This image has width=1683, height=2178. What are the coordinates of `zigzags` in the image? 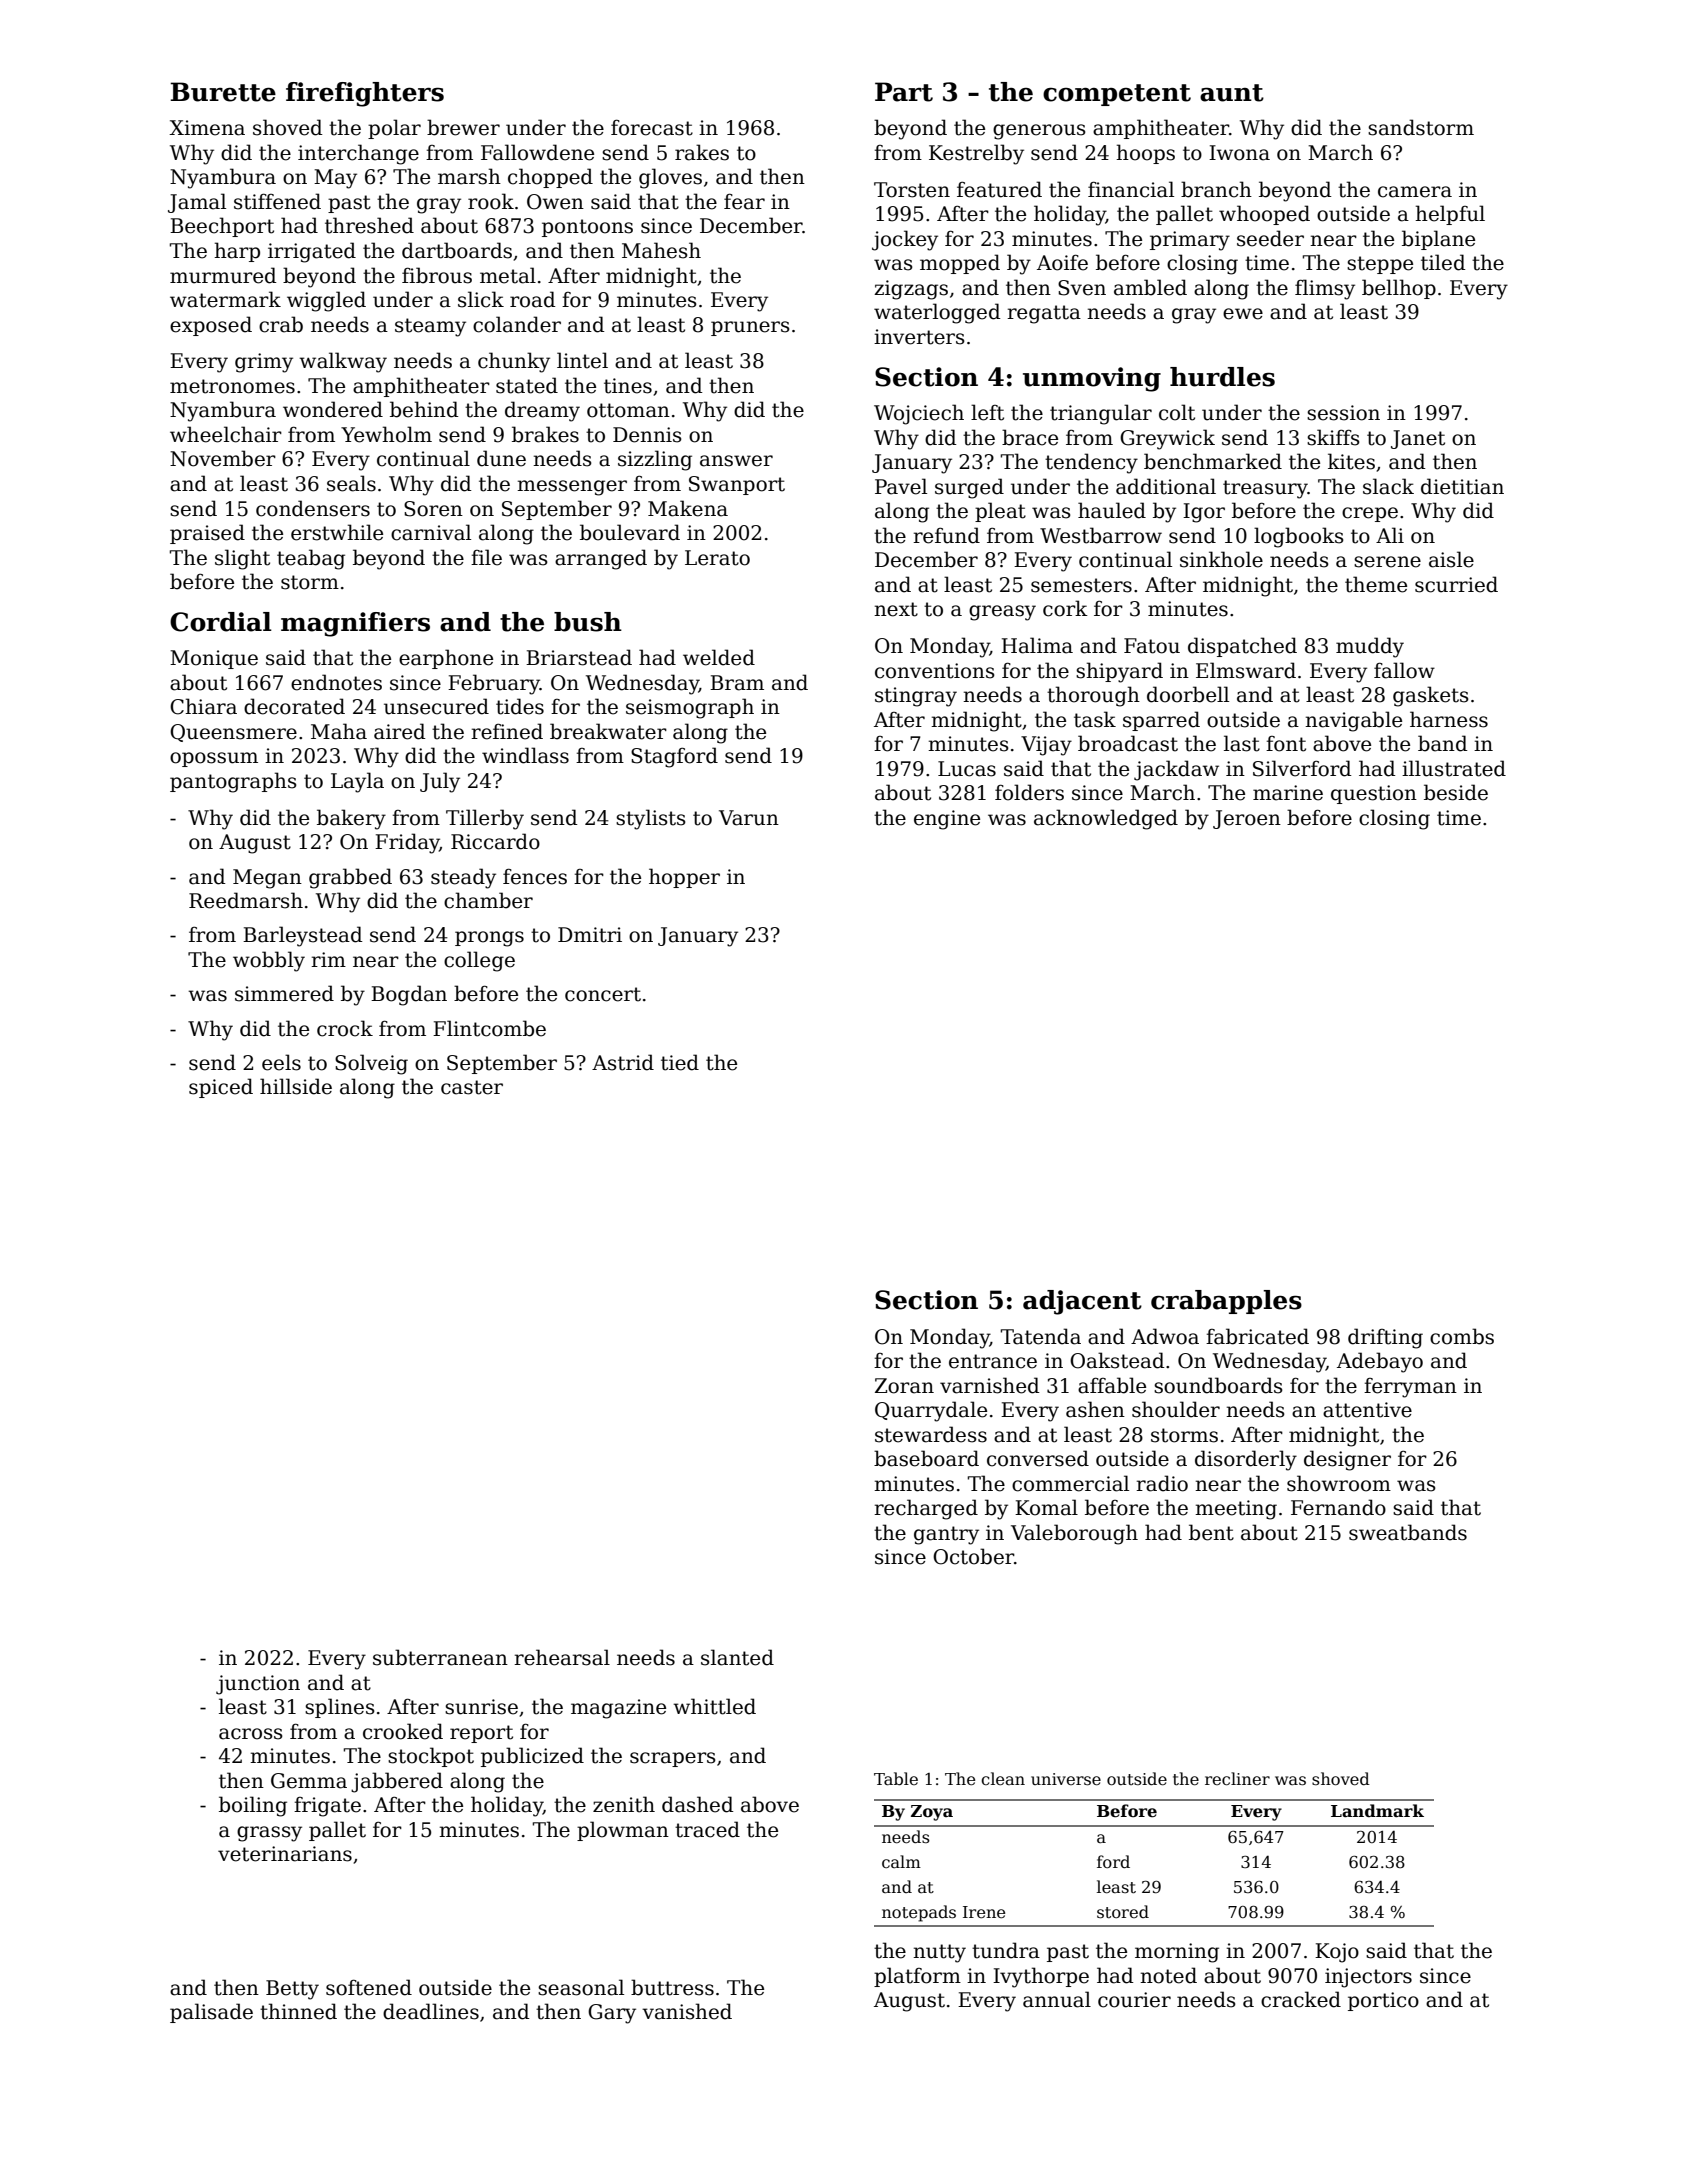 It's located at (911, 290).
